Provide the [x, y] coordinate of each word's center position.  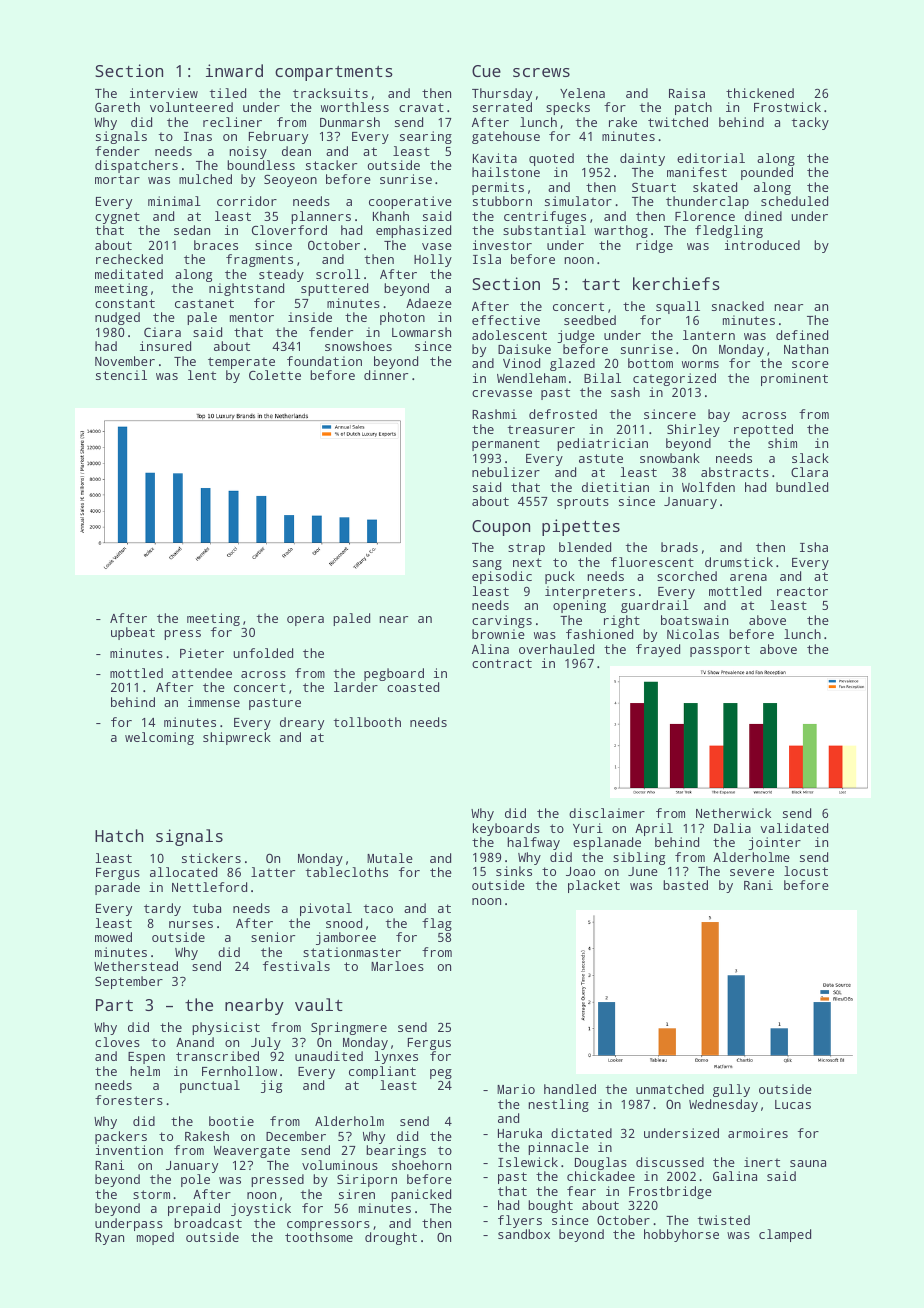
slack [810, 458]
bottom [650, 363]
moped [155, 1238]
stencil [121, 375]
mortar [117, 179]
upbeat [133, 633]
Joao [580, 871]
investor [502, 245]
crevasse [502, 393]
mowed [113, 937]
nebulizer [506, 472]
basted [685, 885]
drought [391, 1238]
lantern [709, 335]
